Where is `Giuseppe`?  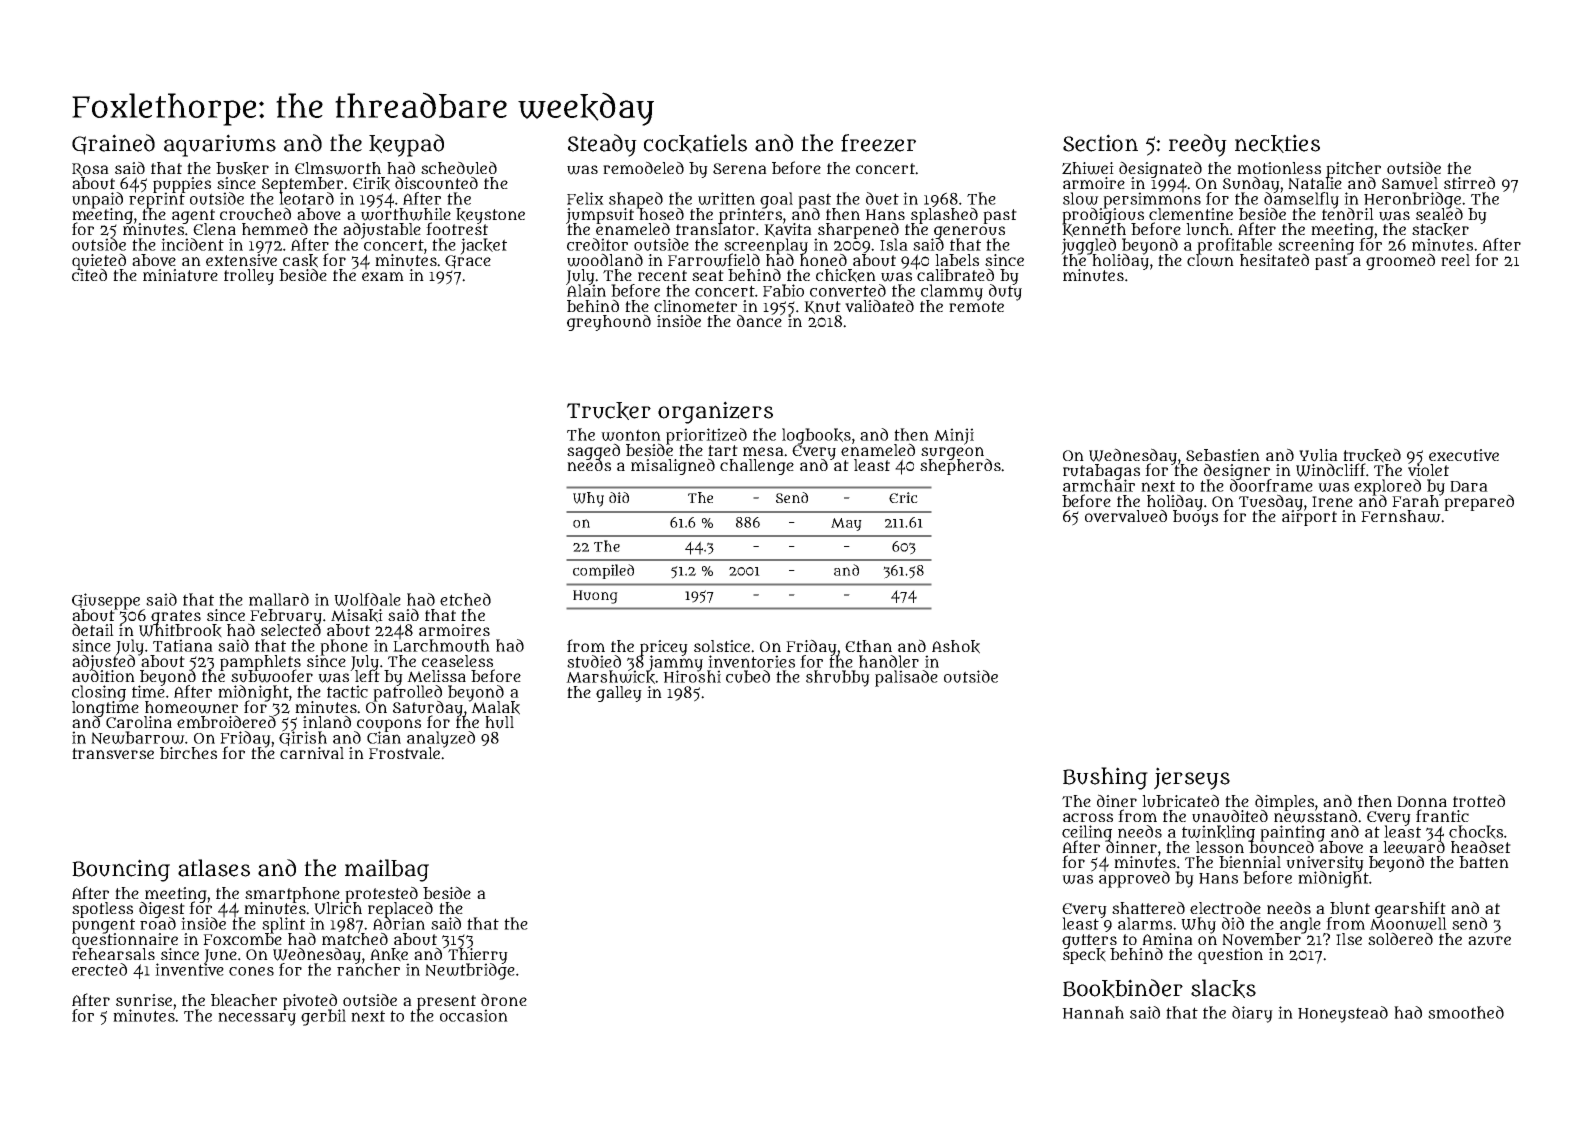 Giuseppe is located at coordinates (106, 601).
